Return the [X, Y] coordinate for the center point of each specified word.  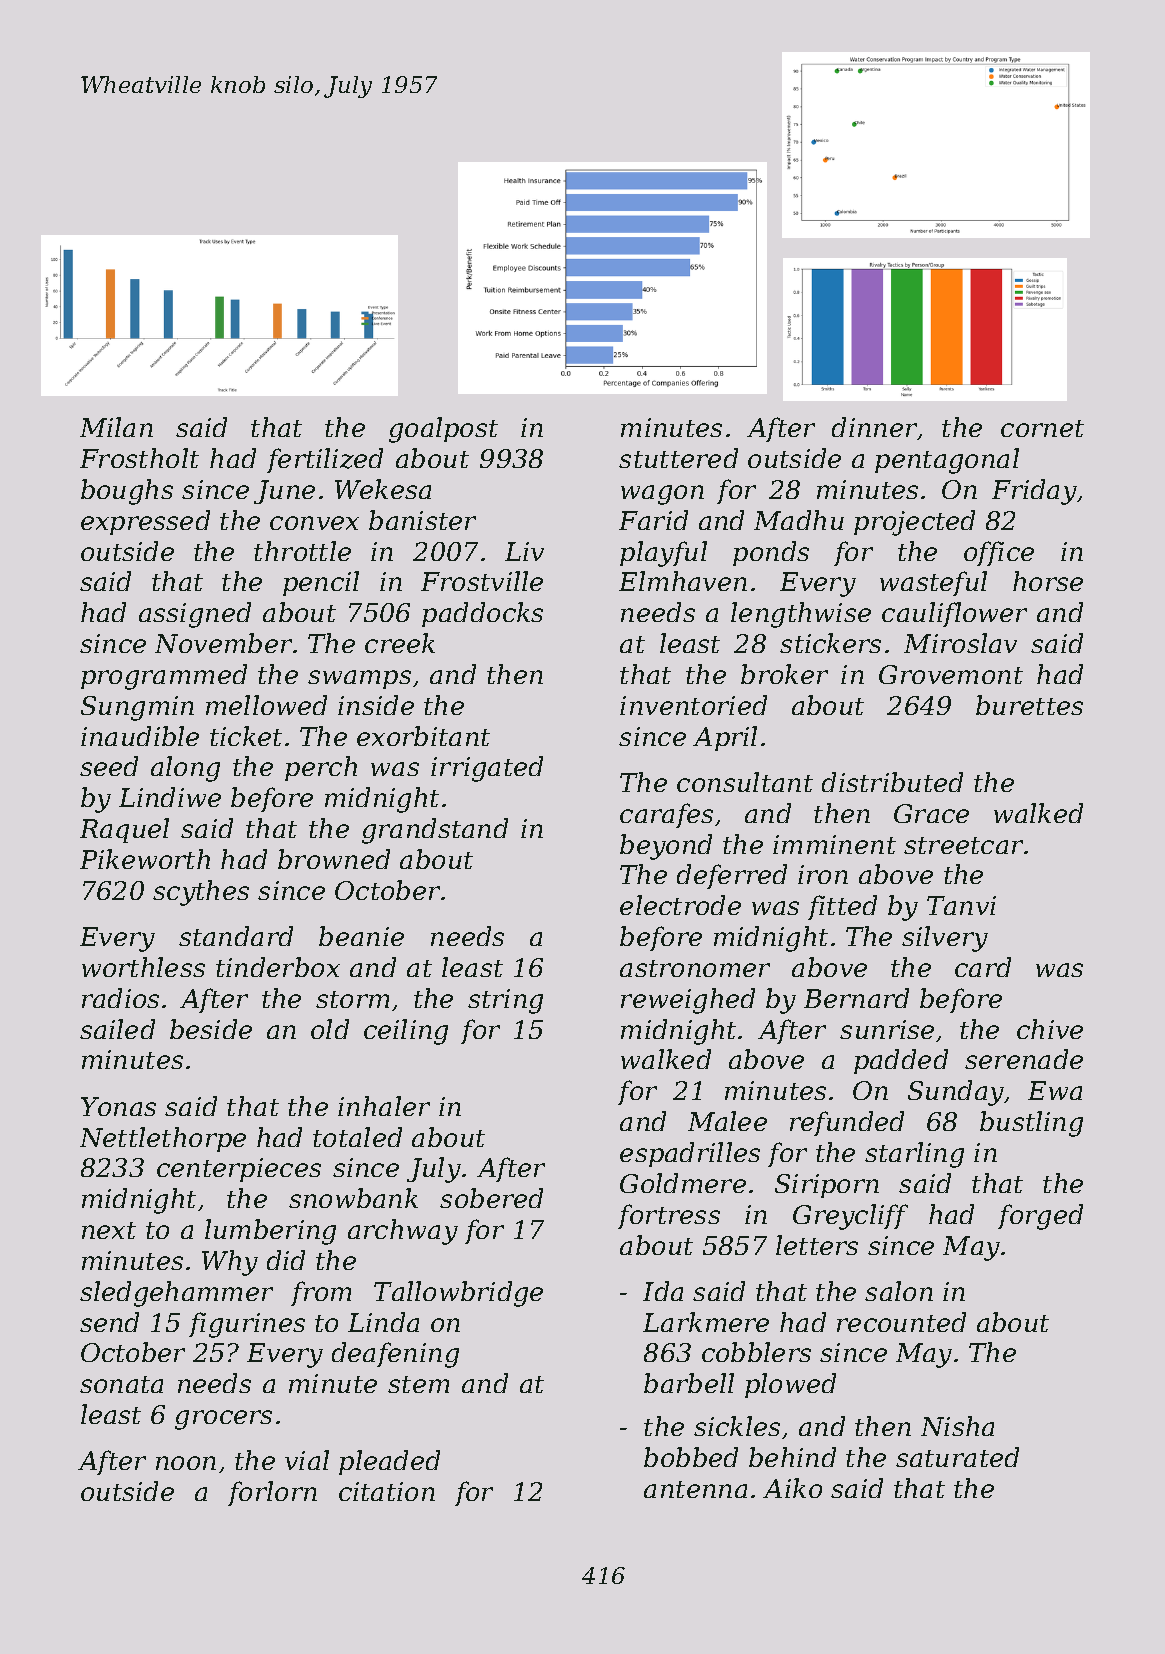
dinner [875, 428]
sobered [491, 1198]
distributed [892, 782]
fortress [669, 1216]
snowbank [353, 1198]
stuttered [678, 458]
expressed [145, 522]
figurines [247, 1325]
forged [1040, 1217]
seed [109, 766]
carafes [666, 815]
